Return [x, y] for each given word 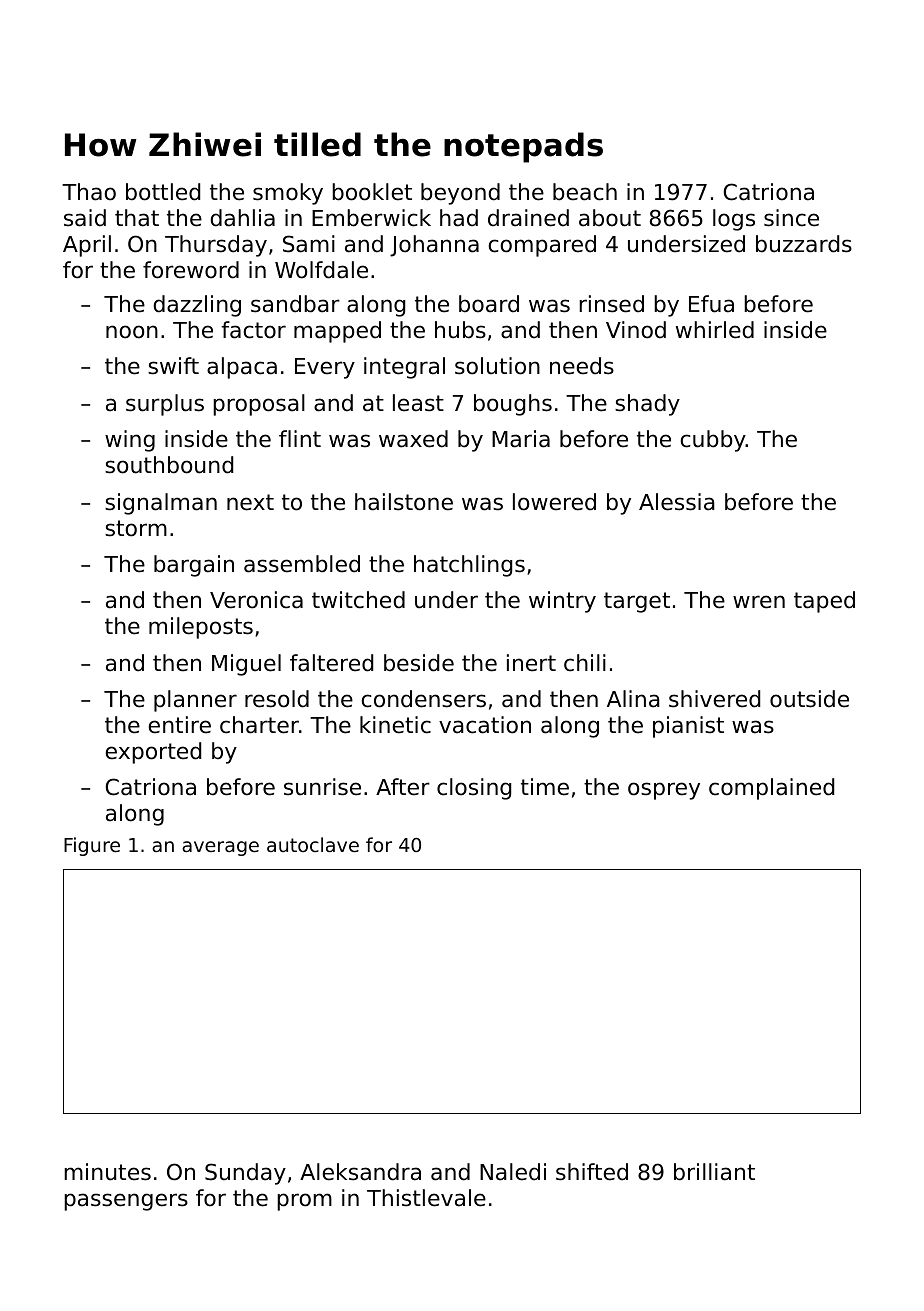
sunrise [322, 787]
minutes [107, 1172]
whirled [715, 330]
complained [771, 789]
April [87, 246]
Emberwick [371, 218]
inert [531, 663]
